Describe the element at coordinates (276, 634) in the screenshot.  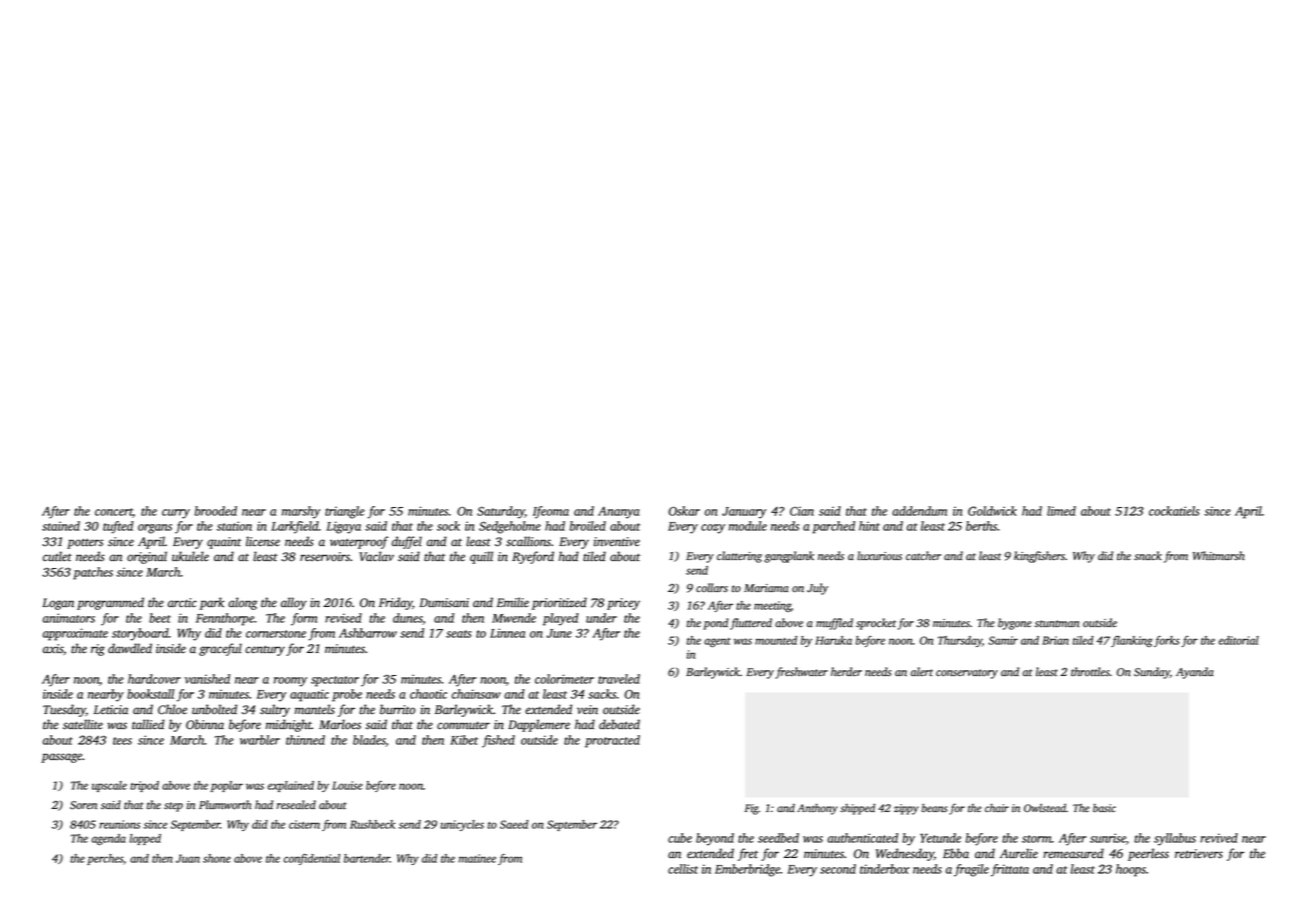
I see `cornerstone` at that location.
